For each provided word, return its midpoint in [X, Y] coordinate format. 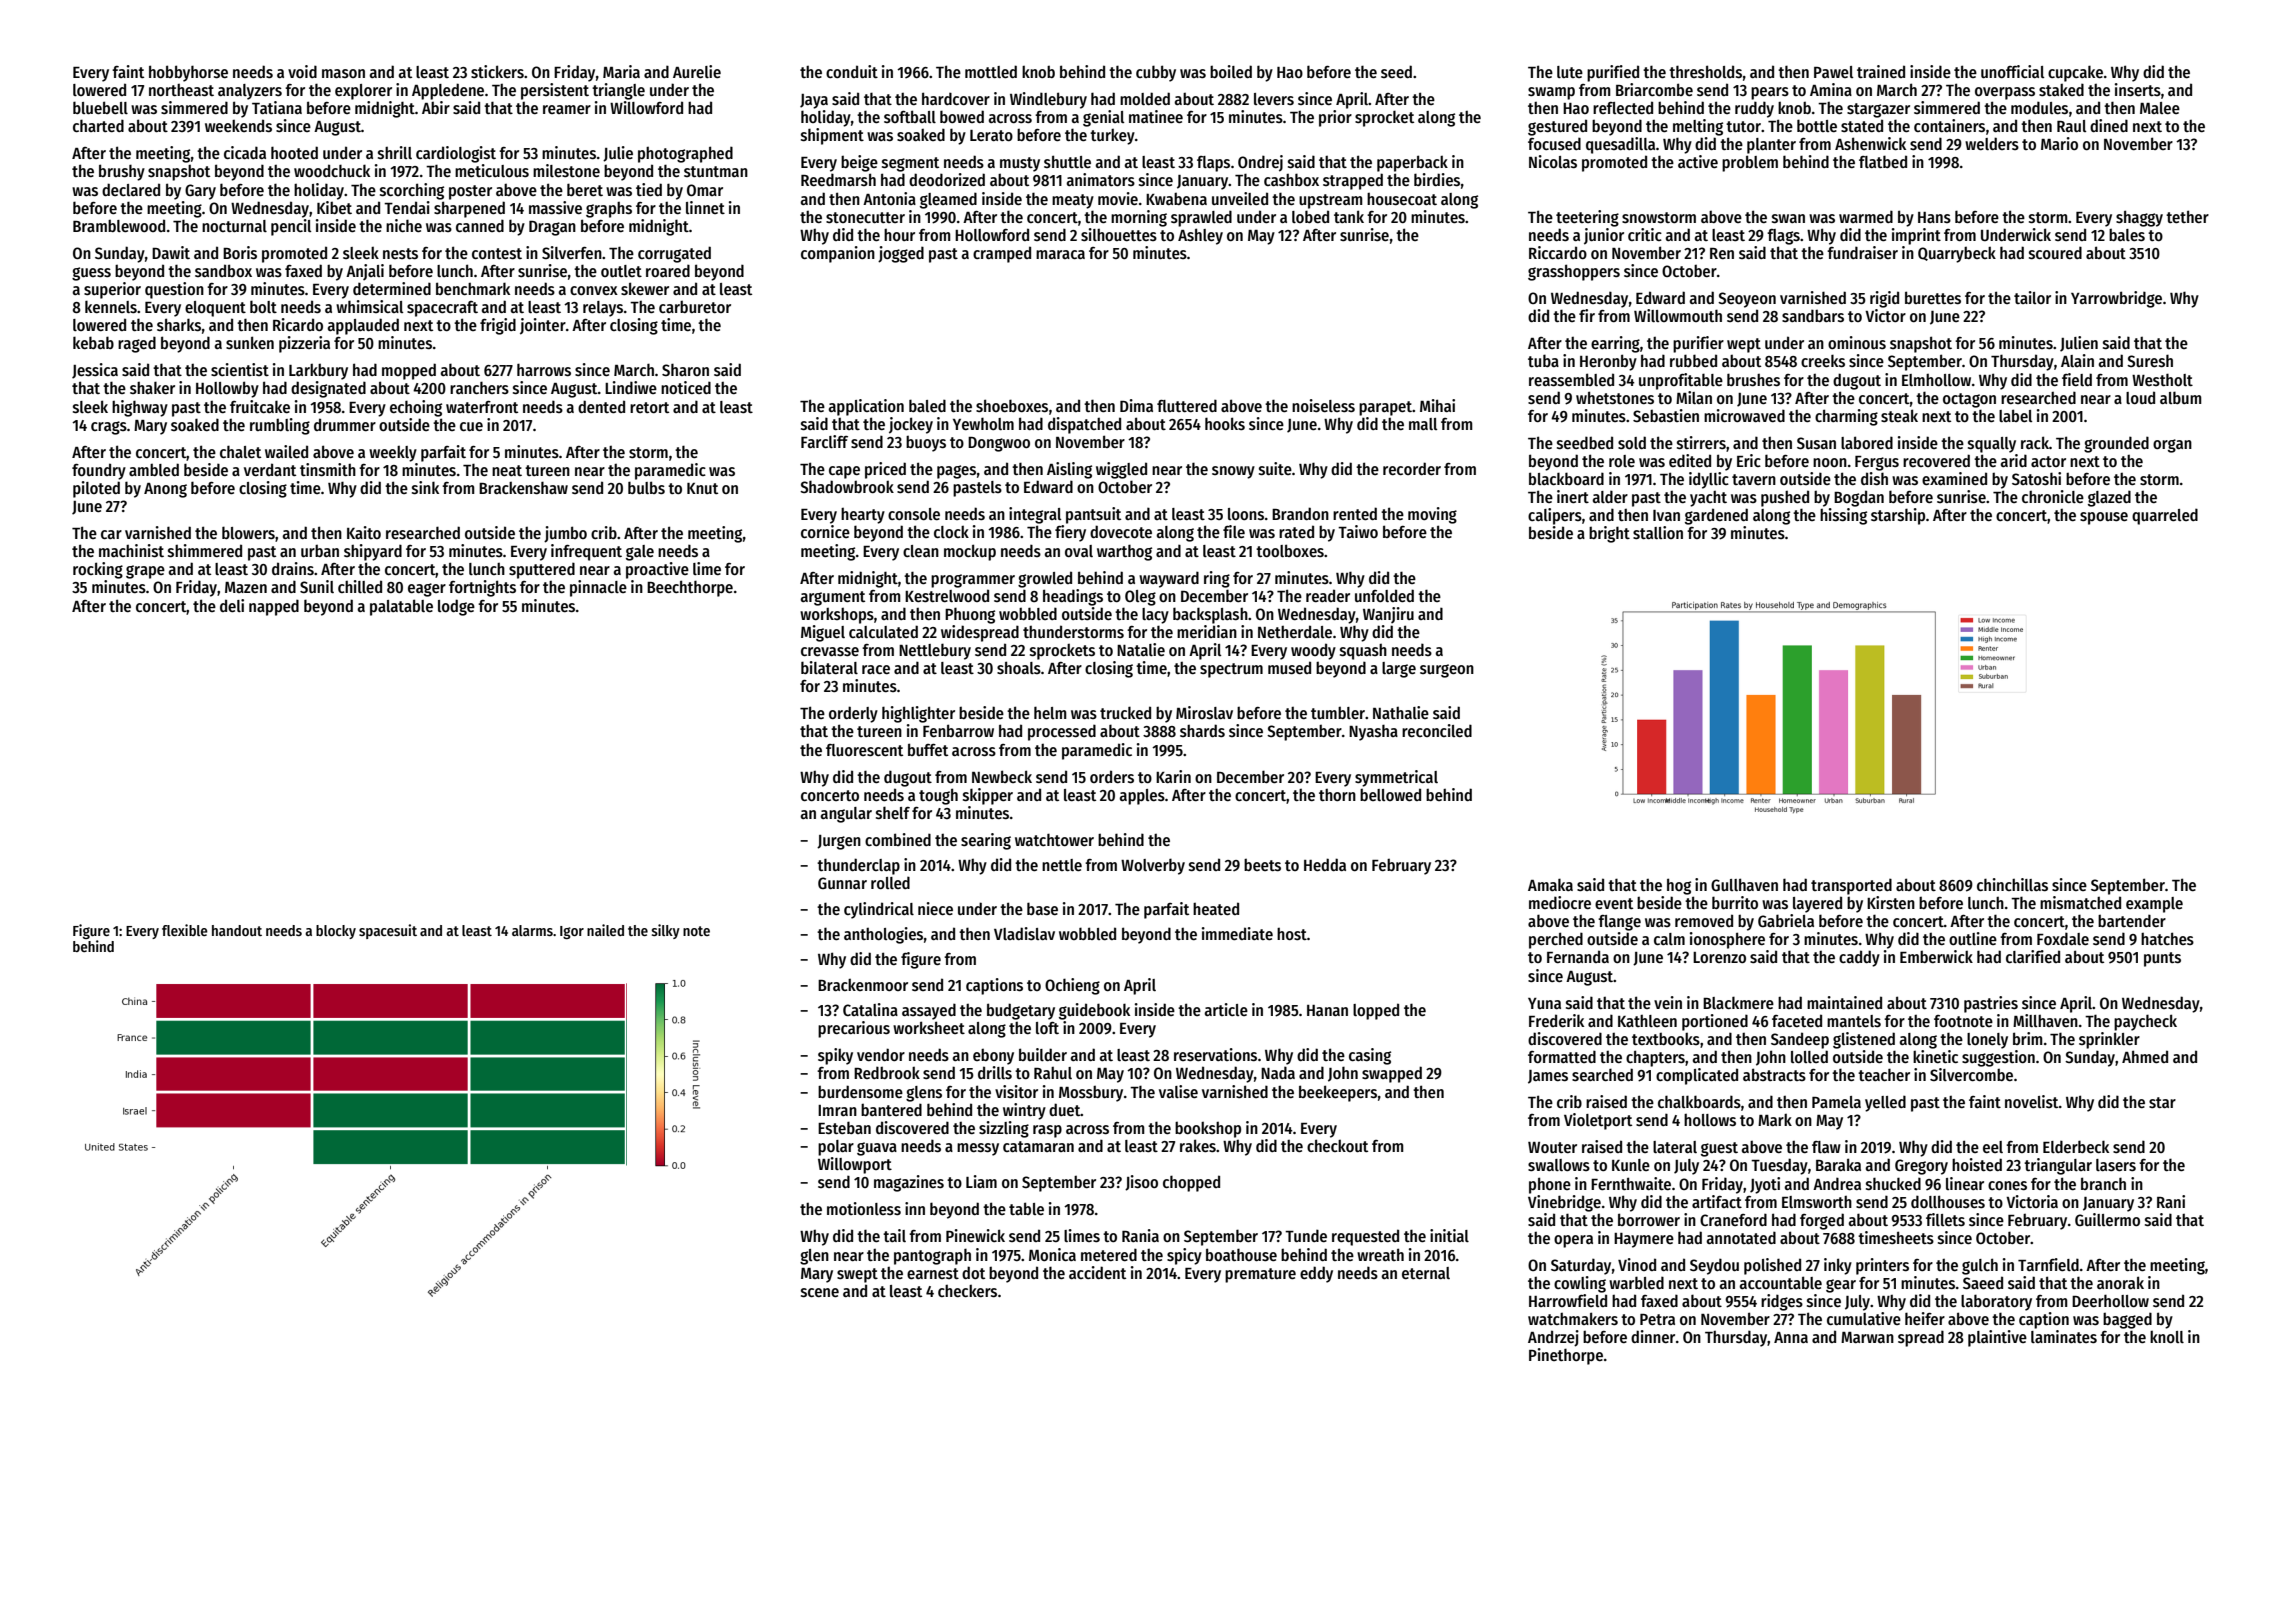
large [1399, 670]
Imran [837, 1110]
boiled [1231, 71]
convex [594, 290]
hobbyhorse [188, 73]
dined [2109, 125]
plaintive [1997, 1338]
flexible [185, 930]
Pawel [1833, 72]
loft [1047, 1028]
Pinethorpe [1566, 1356]
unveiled [1240, 198]
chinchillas [2012, 884]
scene [820, 1292]
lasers [2116, 1165]
